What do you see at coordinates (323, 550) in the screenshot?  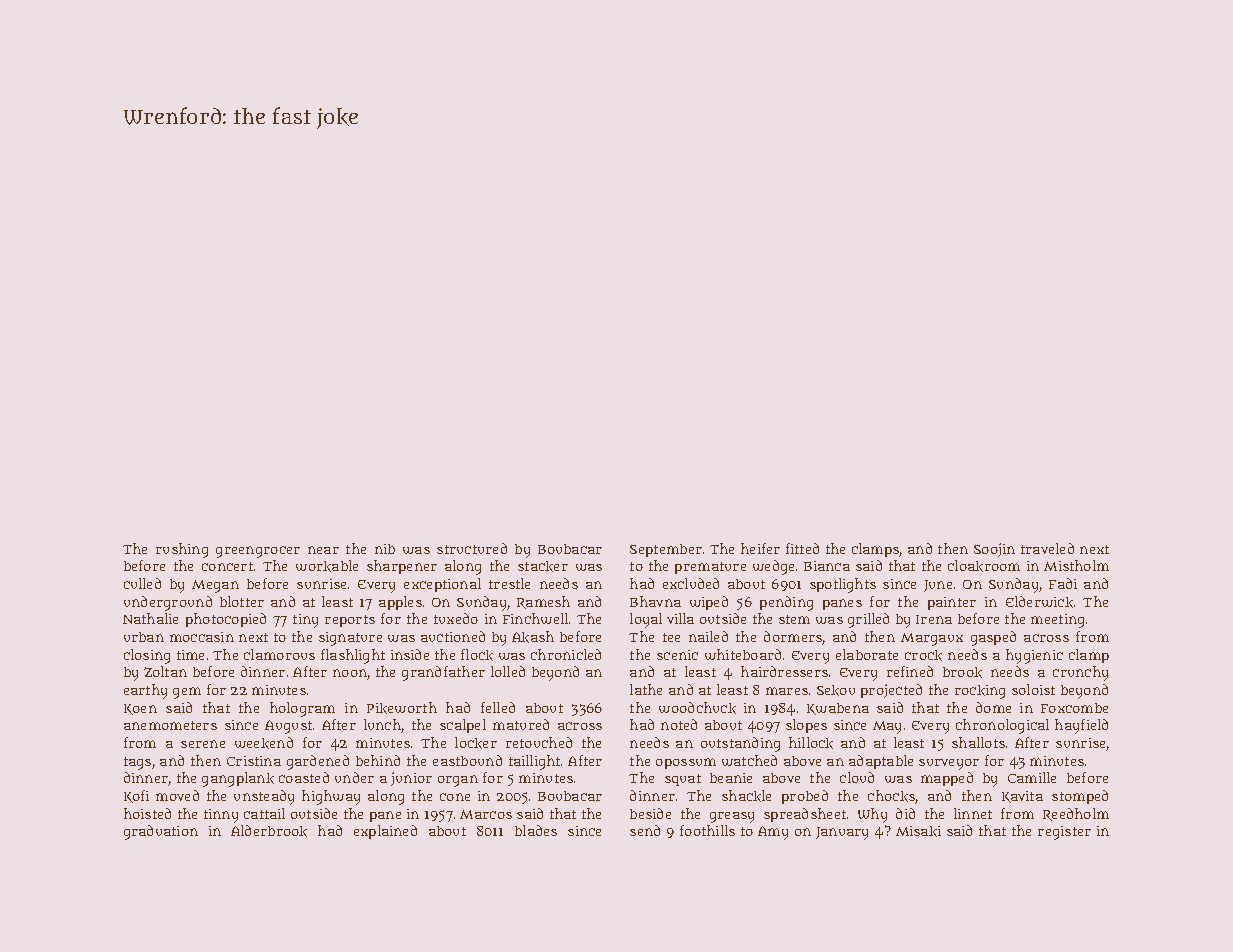 I see `near` at bounding box center [323, 550].
